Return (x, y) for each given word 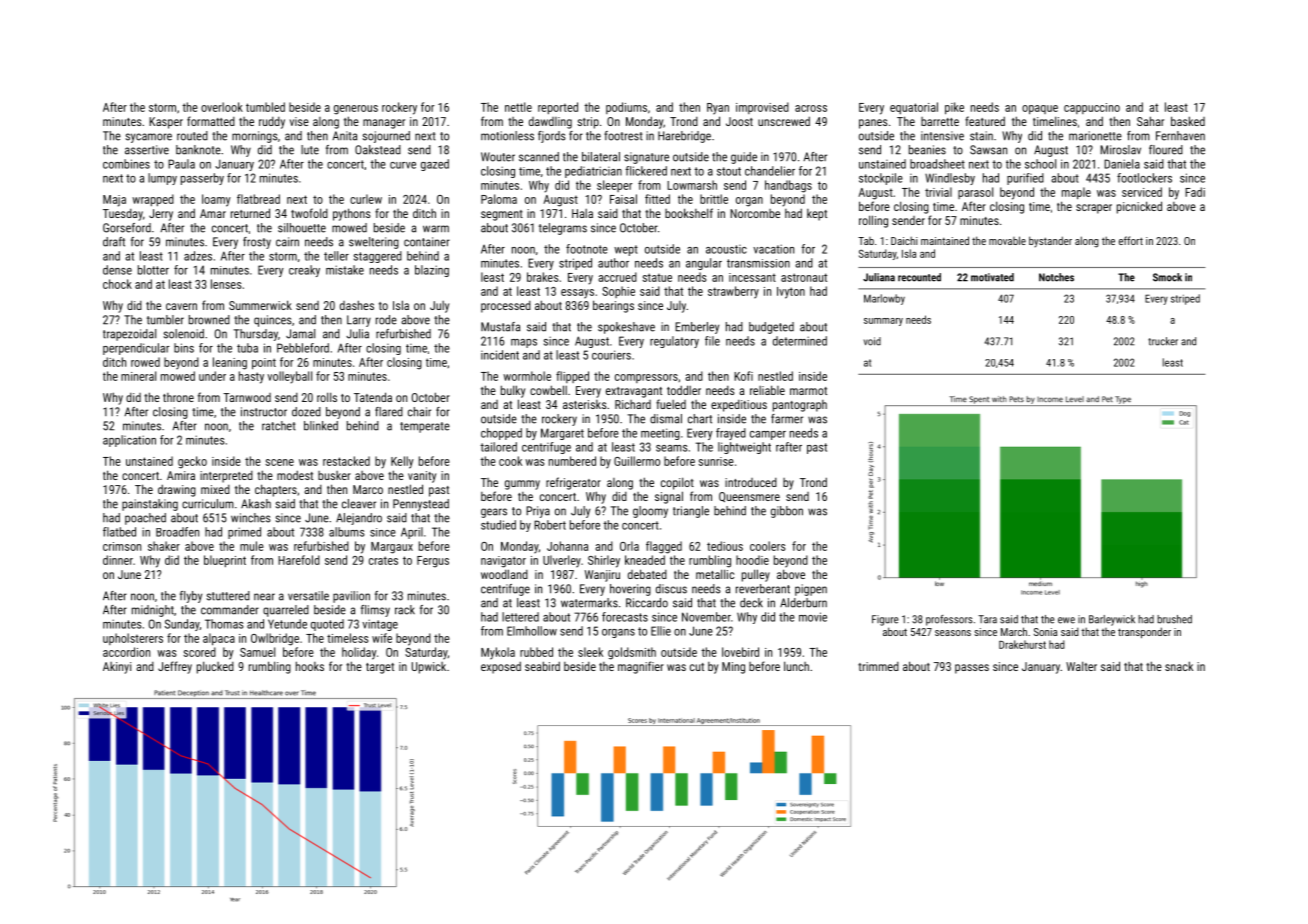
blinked (321, 426)
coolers (767, 546)
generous (356, 110)
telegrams (563, 229)
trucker (1163, 341)
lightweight (744, 448)
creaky (304, 271)
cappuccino (1092, 108)
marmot (808, 391)
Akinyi (117, 668)
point (264, 364)
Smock (1167, 277)
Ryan (718, 109)
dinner (118, 560)
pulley (756, 575)
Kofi (743, 376)
